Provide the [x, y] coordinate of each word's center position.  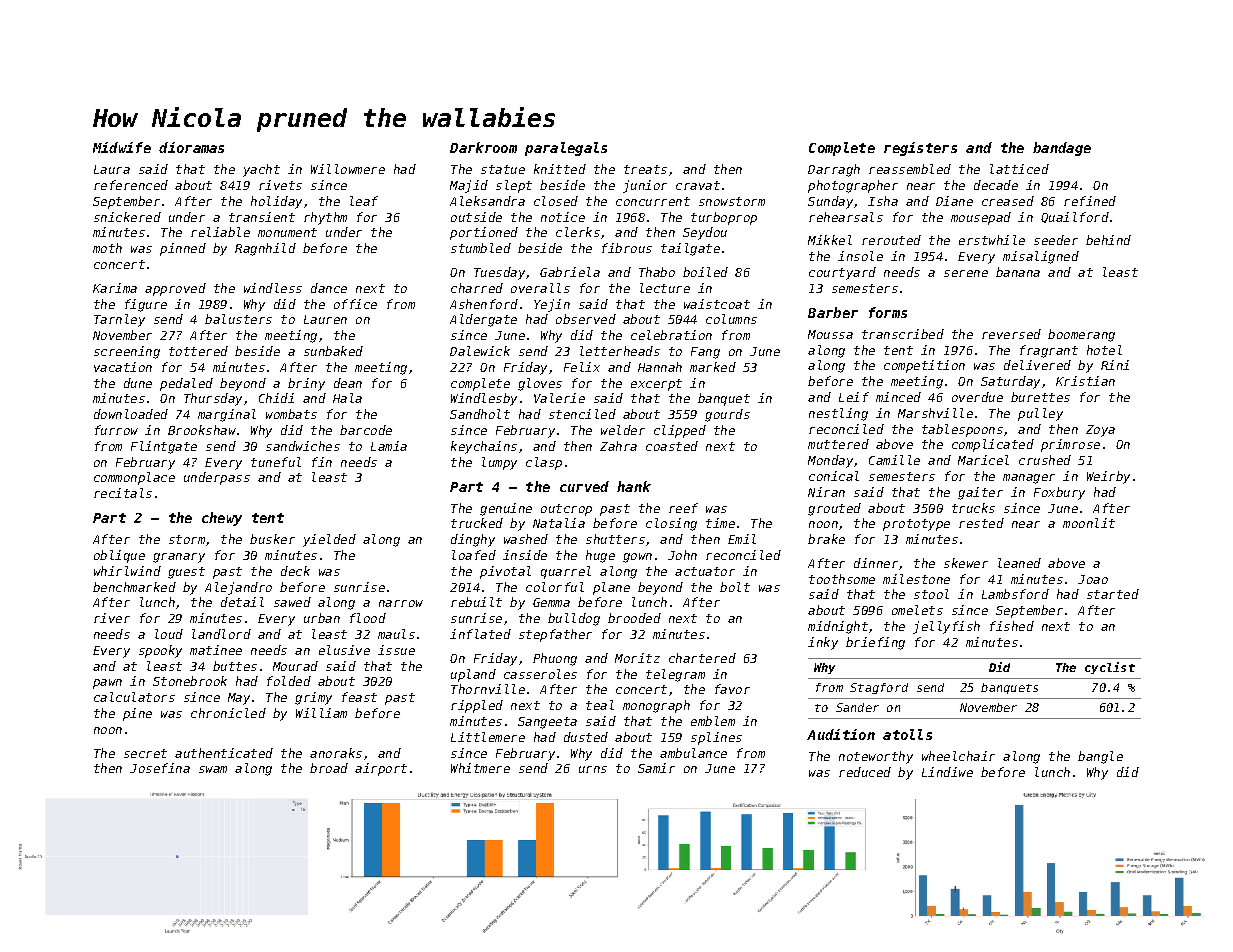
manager [1029, 479]
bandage [1062, 149]
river [112, 618]
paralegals [566, 149]
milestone [916, 579]
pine [137, 714]
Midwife [122, 147]
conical [834, 476]
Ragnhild [265, 249]
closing [671, 524]
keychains [484, 447]
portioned [484, 233]
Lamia [389, 446]
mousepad [981, 218]
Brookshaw [202, 430]
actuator [705, 571]
